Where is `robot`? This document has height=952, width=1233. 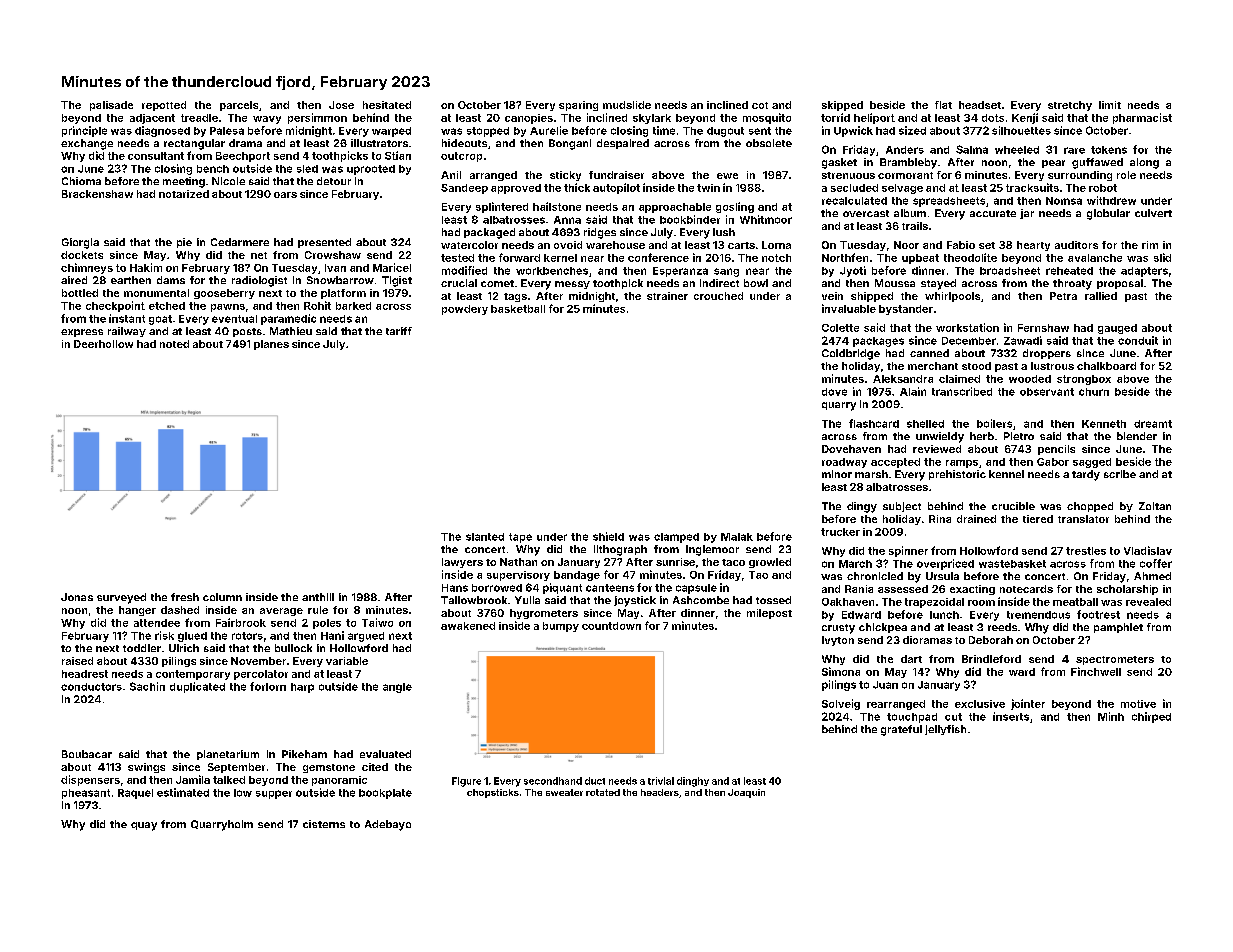 robot is located at coordinates (1103, 188).
